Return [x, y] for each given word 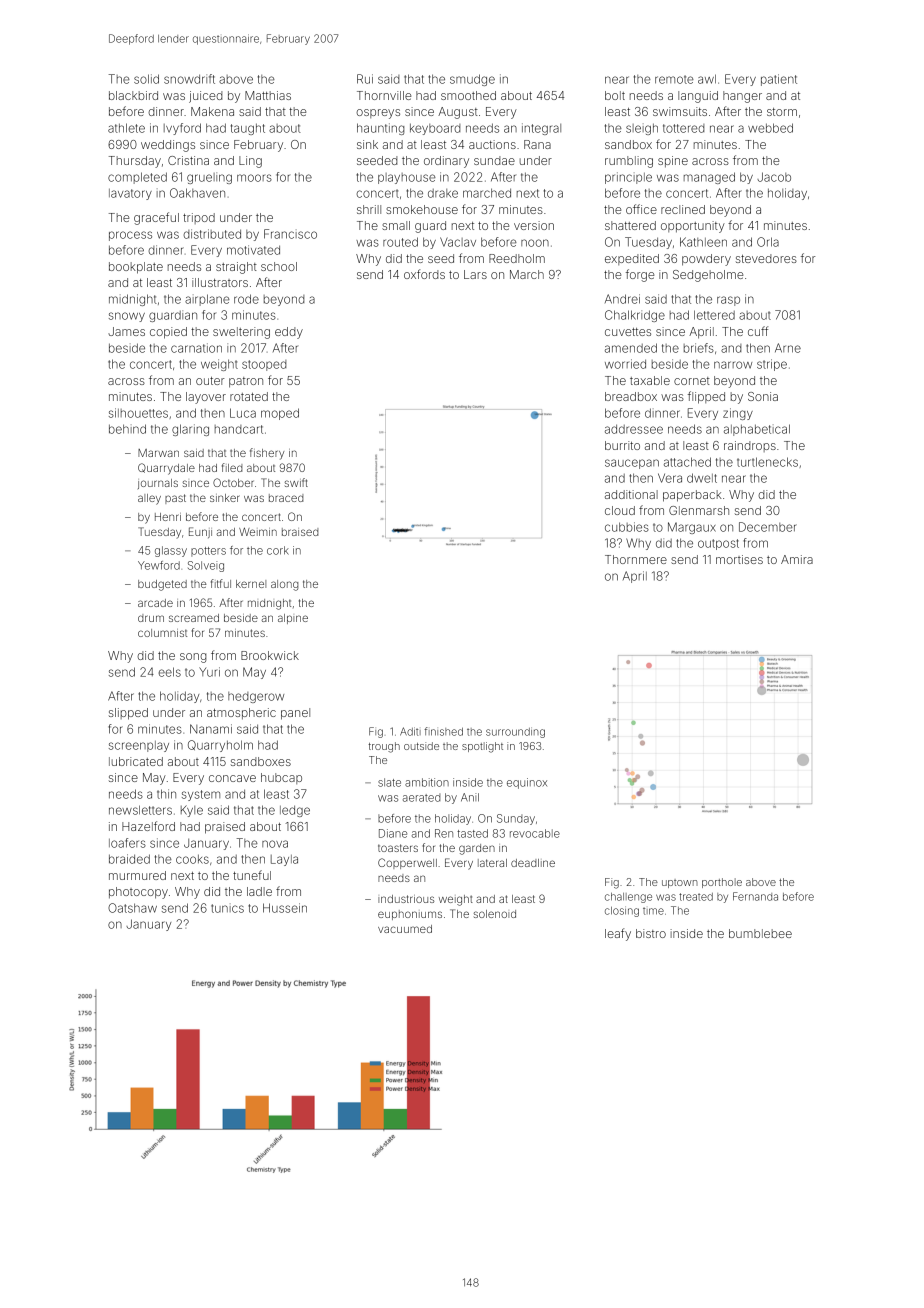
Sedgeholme [708, 276]
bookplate [136, 268]
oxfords [424, 274]
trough [384, 747]
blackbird [133, 95]
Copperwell [407, 863]
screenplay [139, 746]
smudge [472, 80]
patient [779, 80]
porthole [722, 883]
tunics [227, 908]
